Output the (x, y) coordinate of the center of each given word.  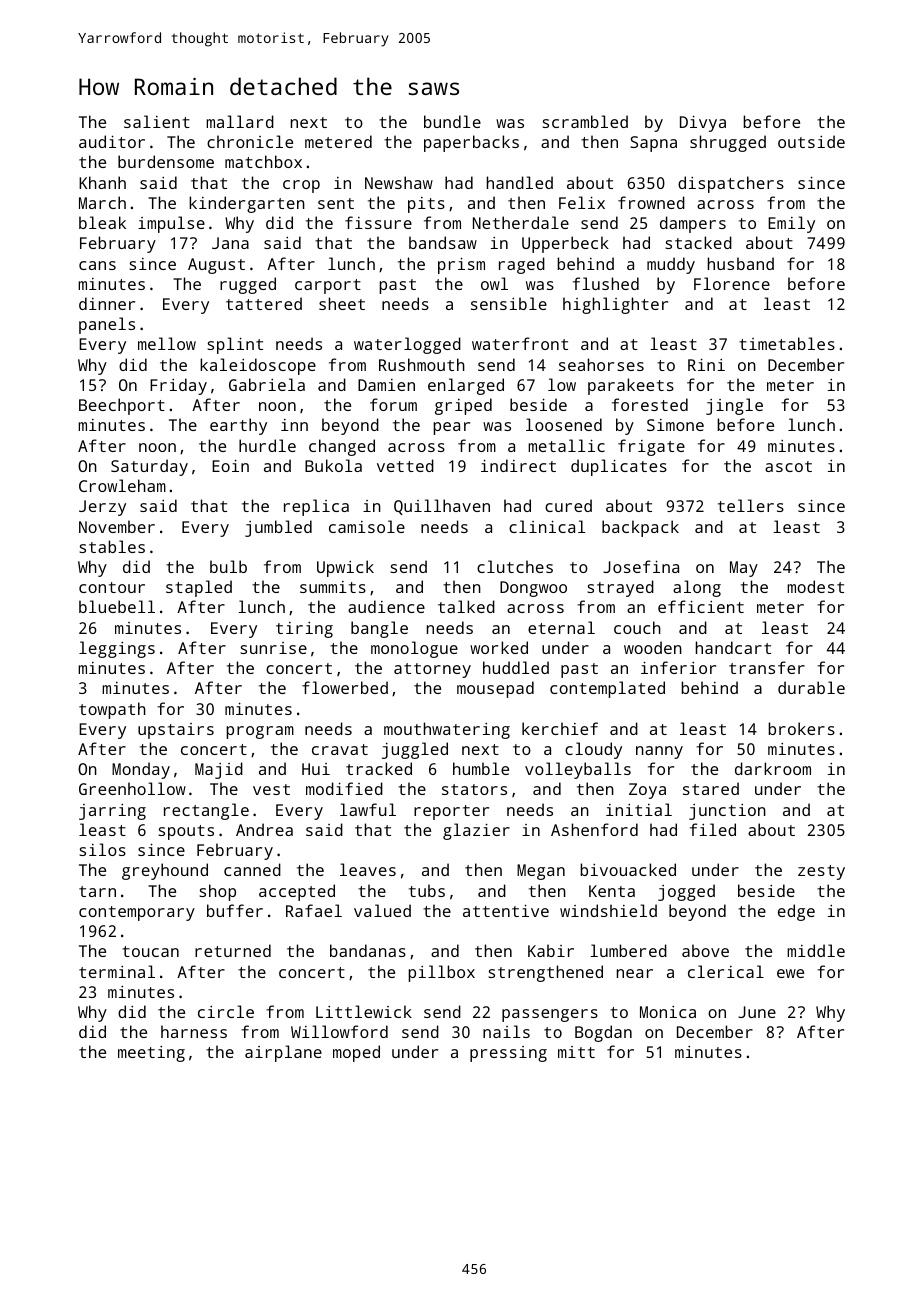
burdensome (166, 161)
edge (796, 912)
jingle (734, 406)
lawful (368, 809)
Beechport (122, 406)
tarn (97, 891)
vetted (405, 465)
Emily (791, 224)
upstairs (176, 731)
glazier (476, 831)
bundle (452, 121)
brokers (801, 728)
